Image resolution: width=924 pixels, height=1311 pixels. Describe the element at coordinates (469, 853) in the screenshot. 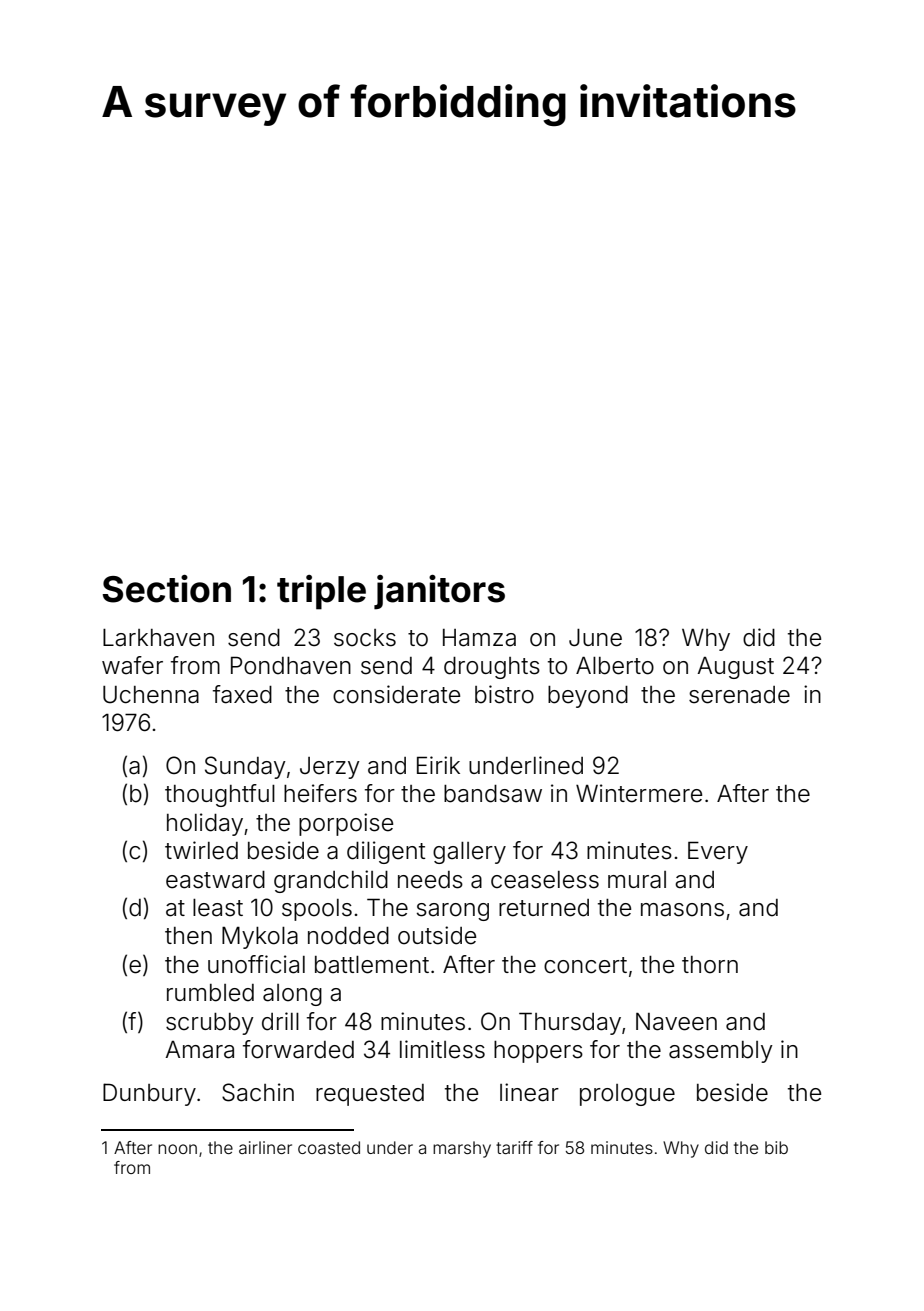

I see `gallery` at that location.
